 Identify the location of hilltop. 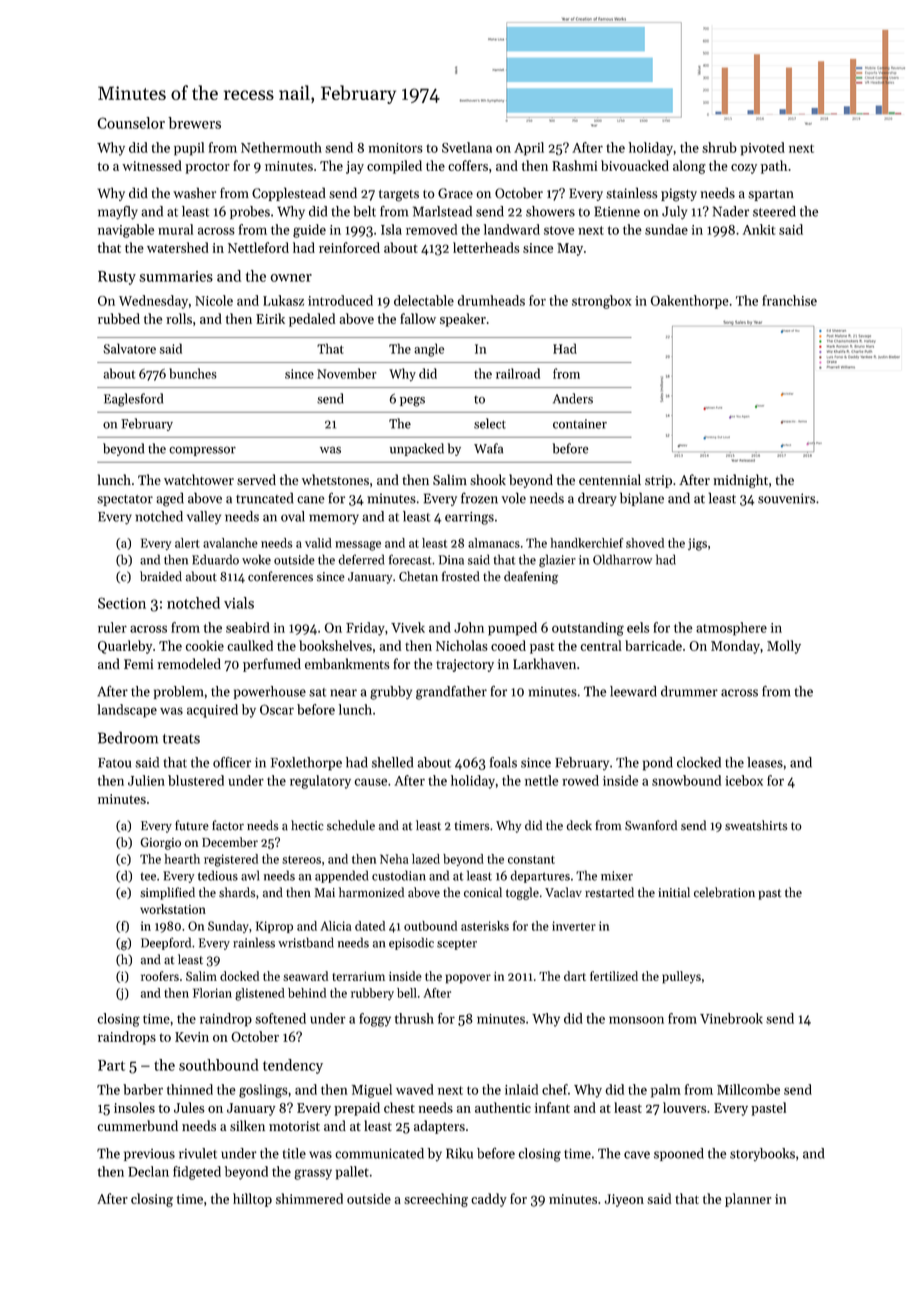
(252, 1200).
